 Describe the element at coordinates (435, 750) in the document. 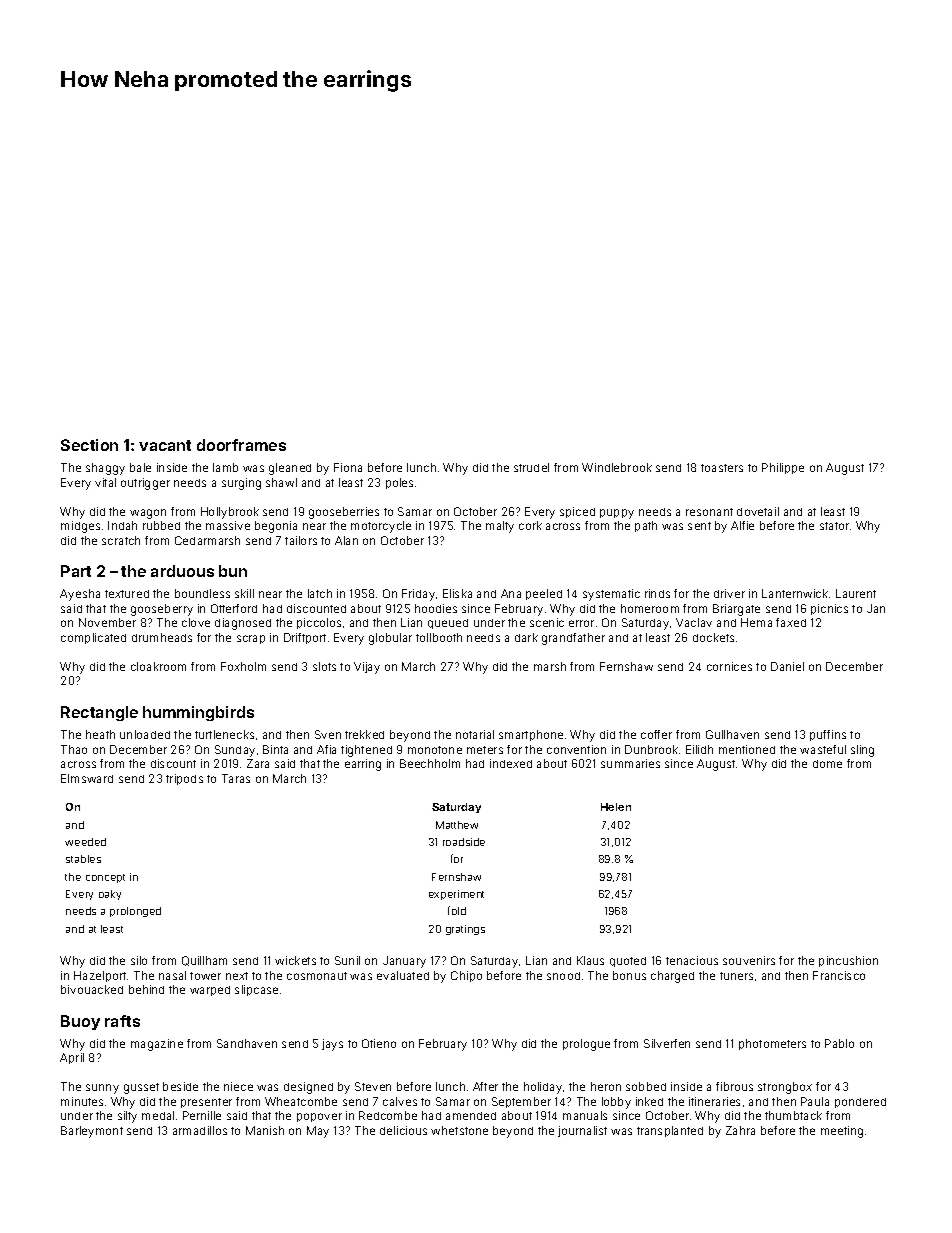

I see `monotone` at that location.
